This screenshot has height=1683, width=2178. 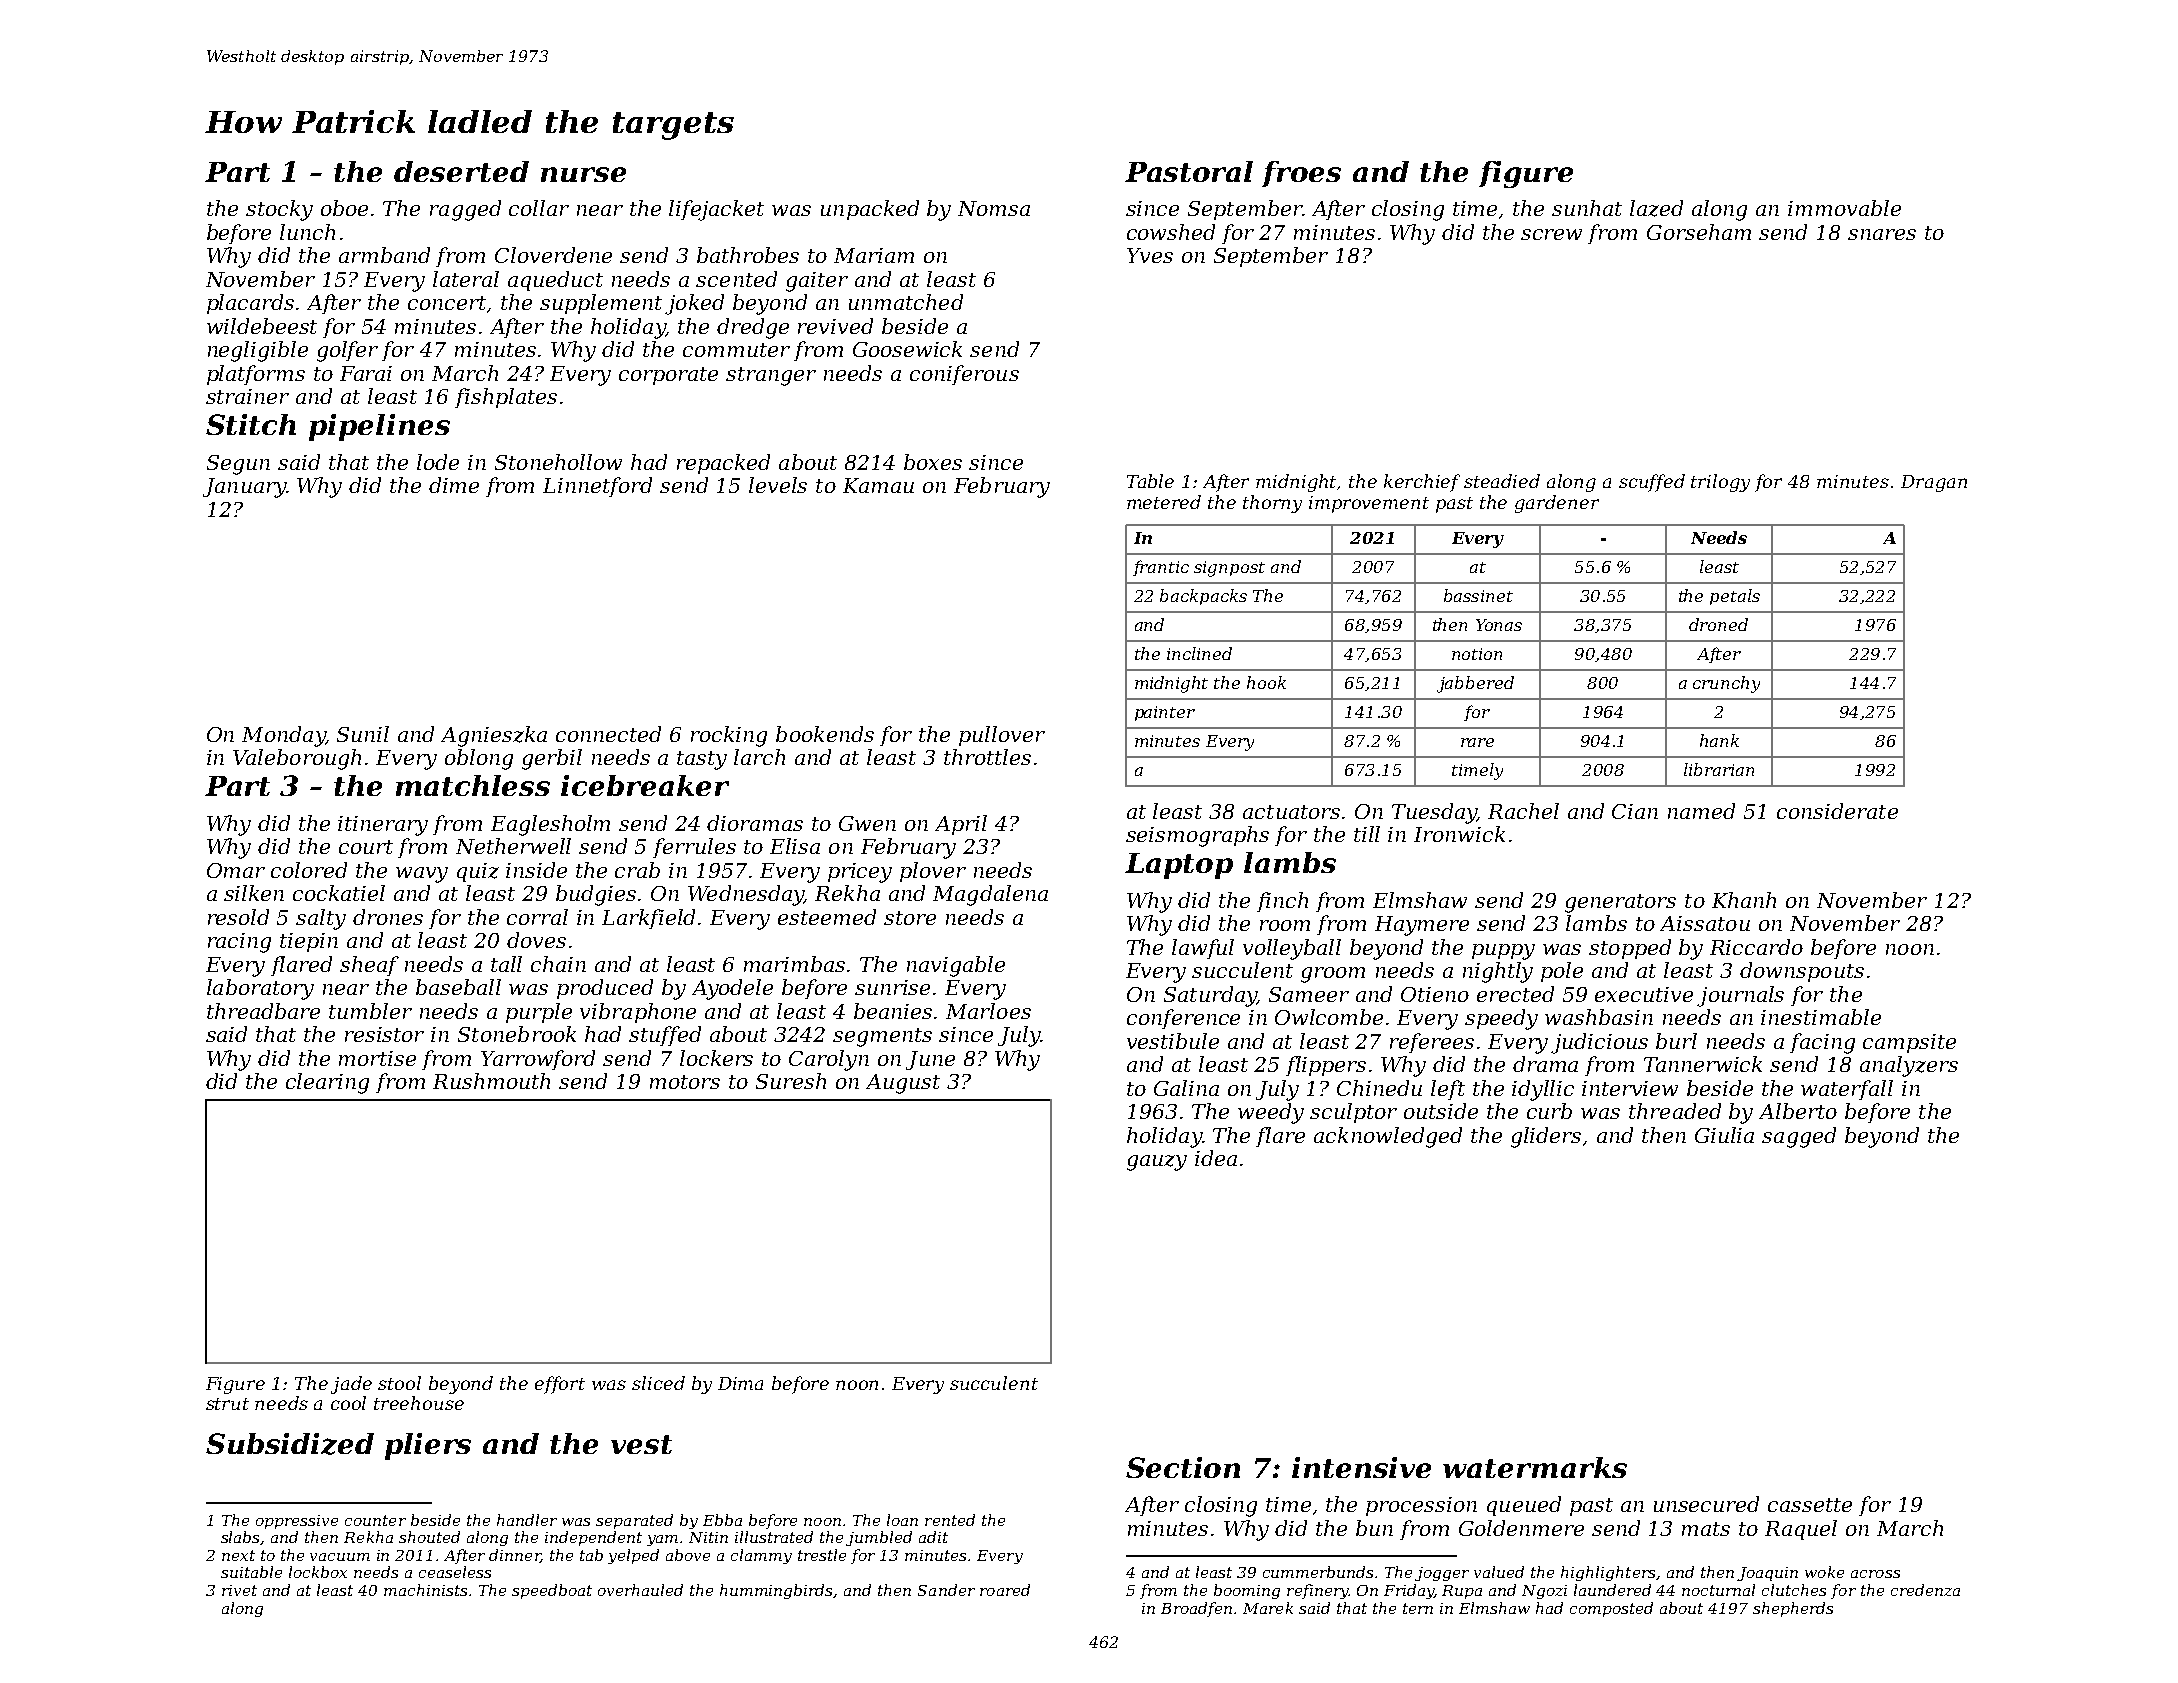 I want to click on slabs, so click(x=241, y=1538).
